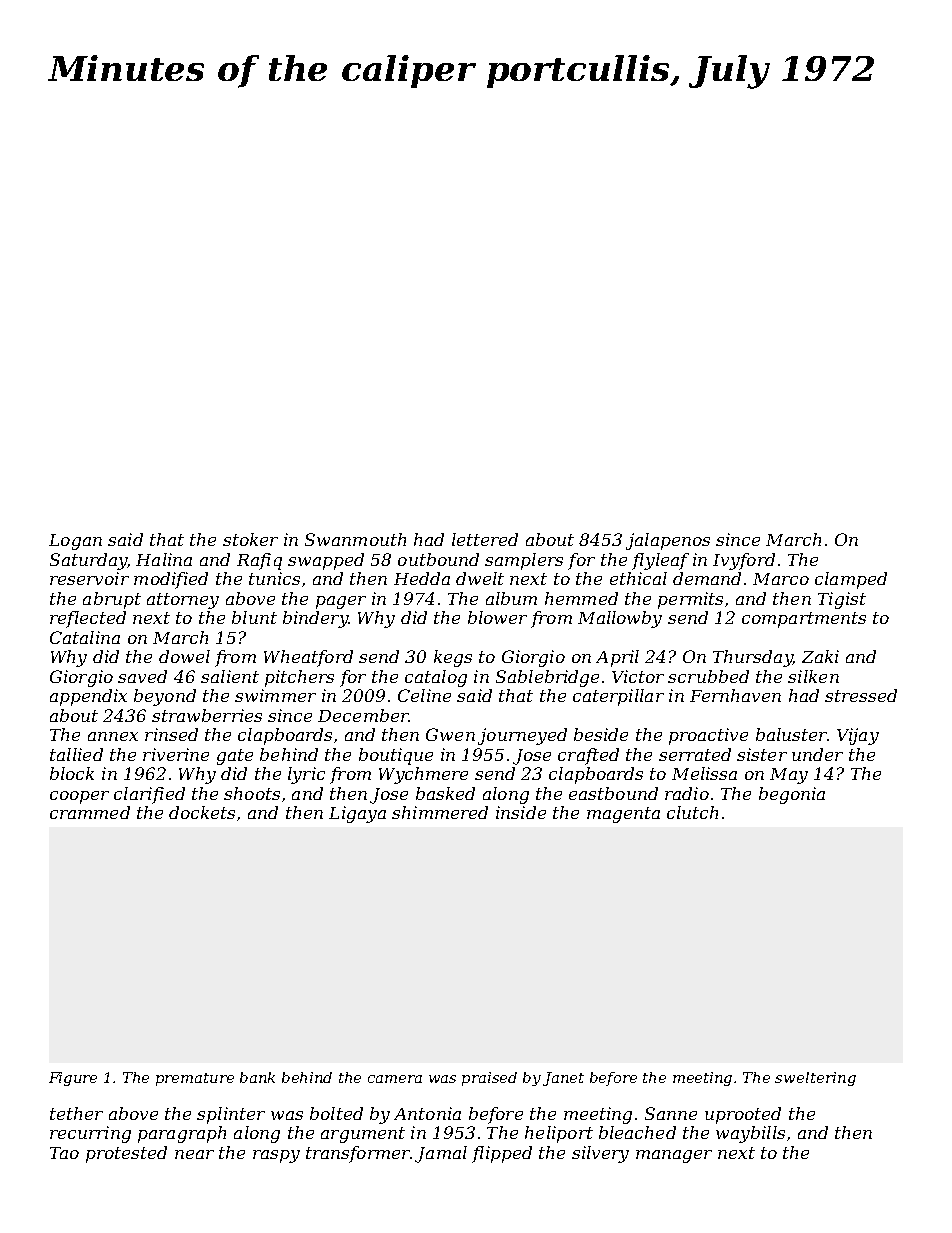  I want to click on reservoir, so click(89, 578).
